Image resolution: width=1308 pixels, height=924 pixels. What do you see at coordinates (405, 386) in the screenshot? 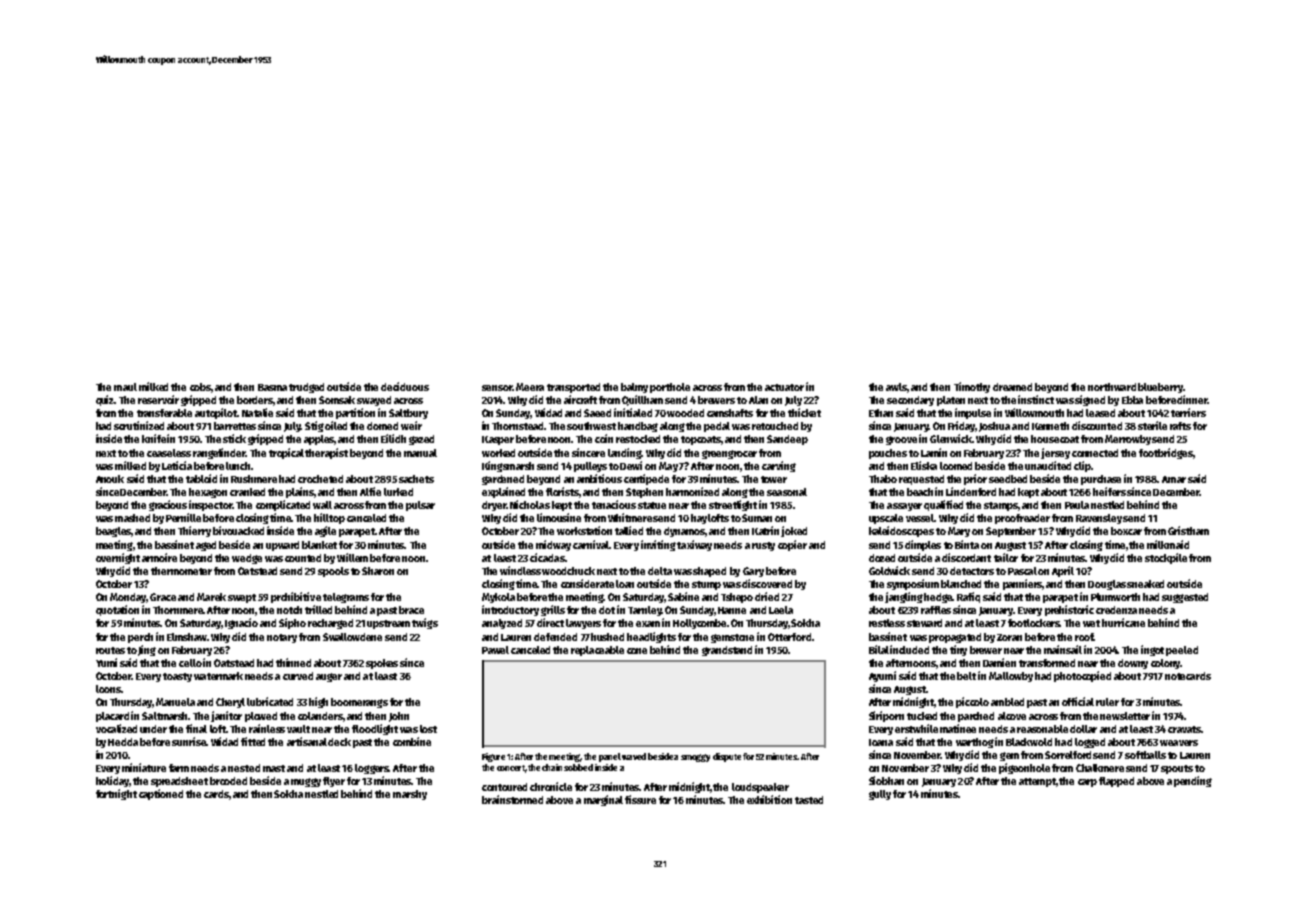
I see `deciduous` at bounding box center [405, 386].
